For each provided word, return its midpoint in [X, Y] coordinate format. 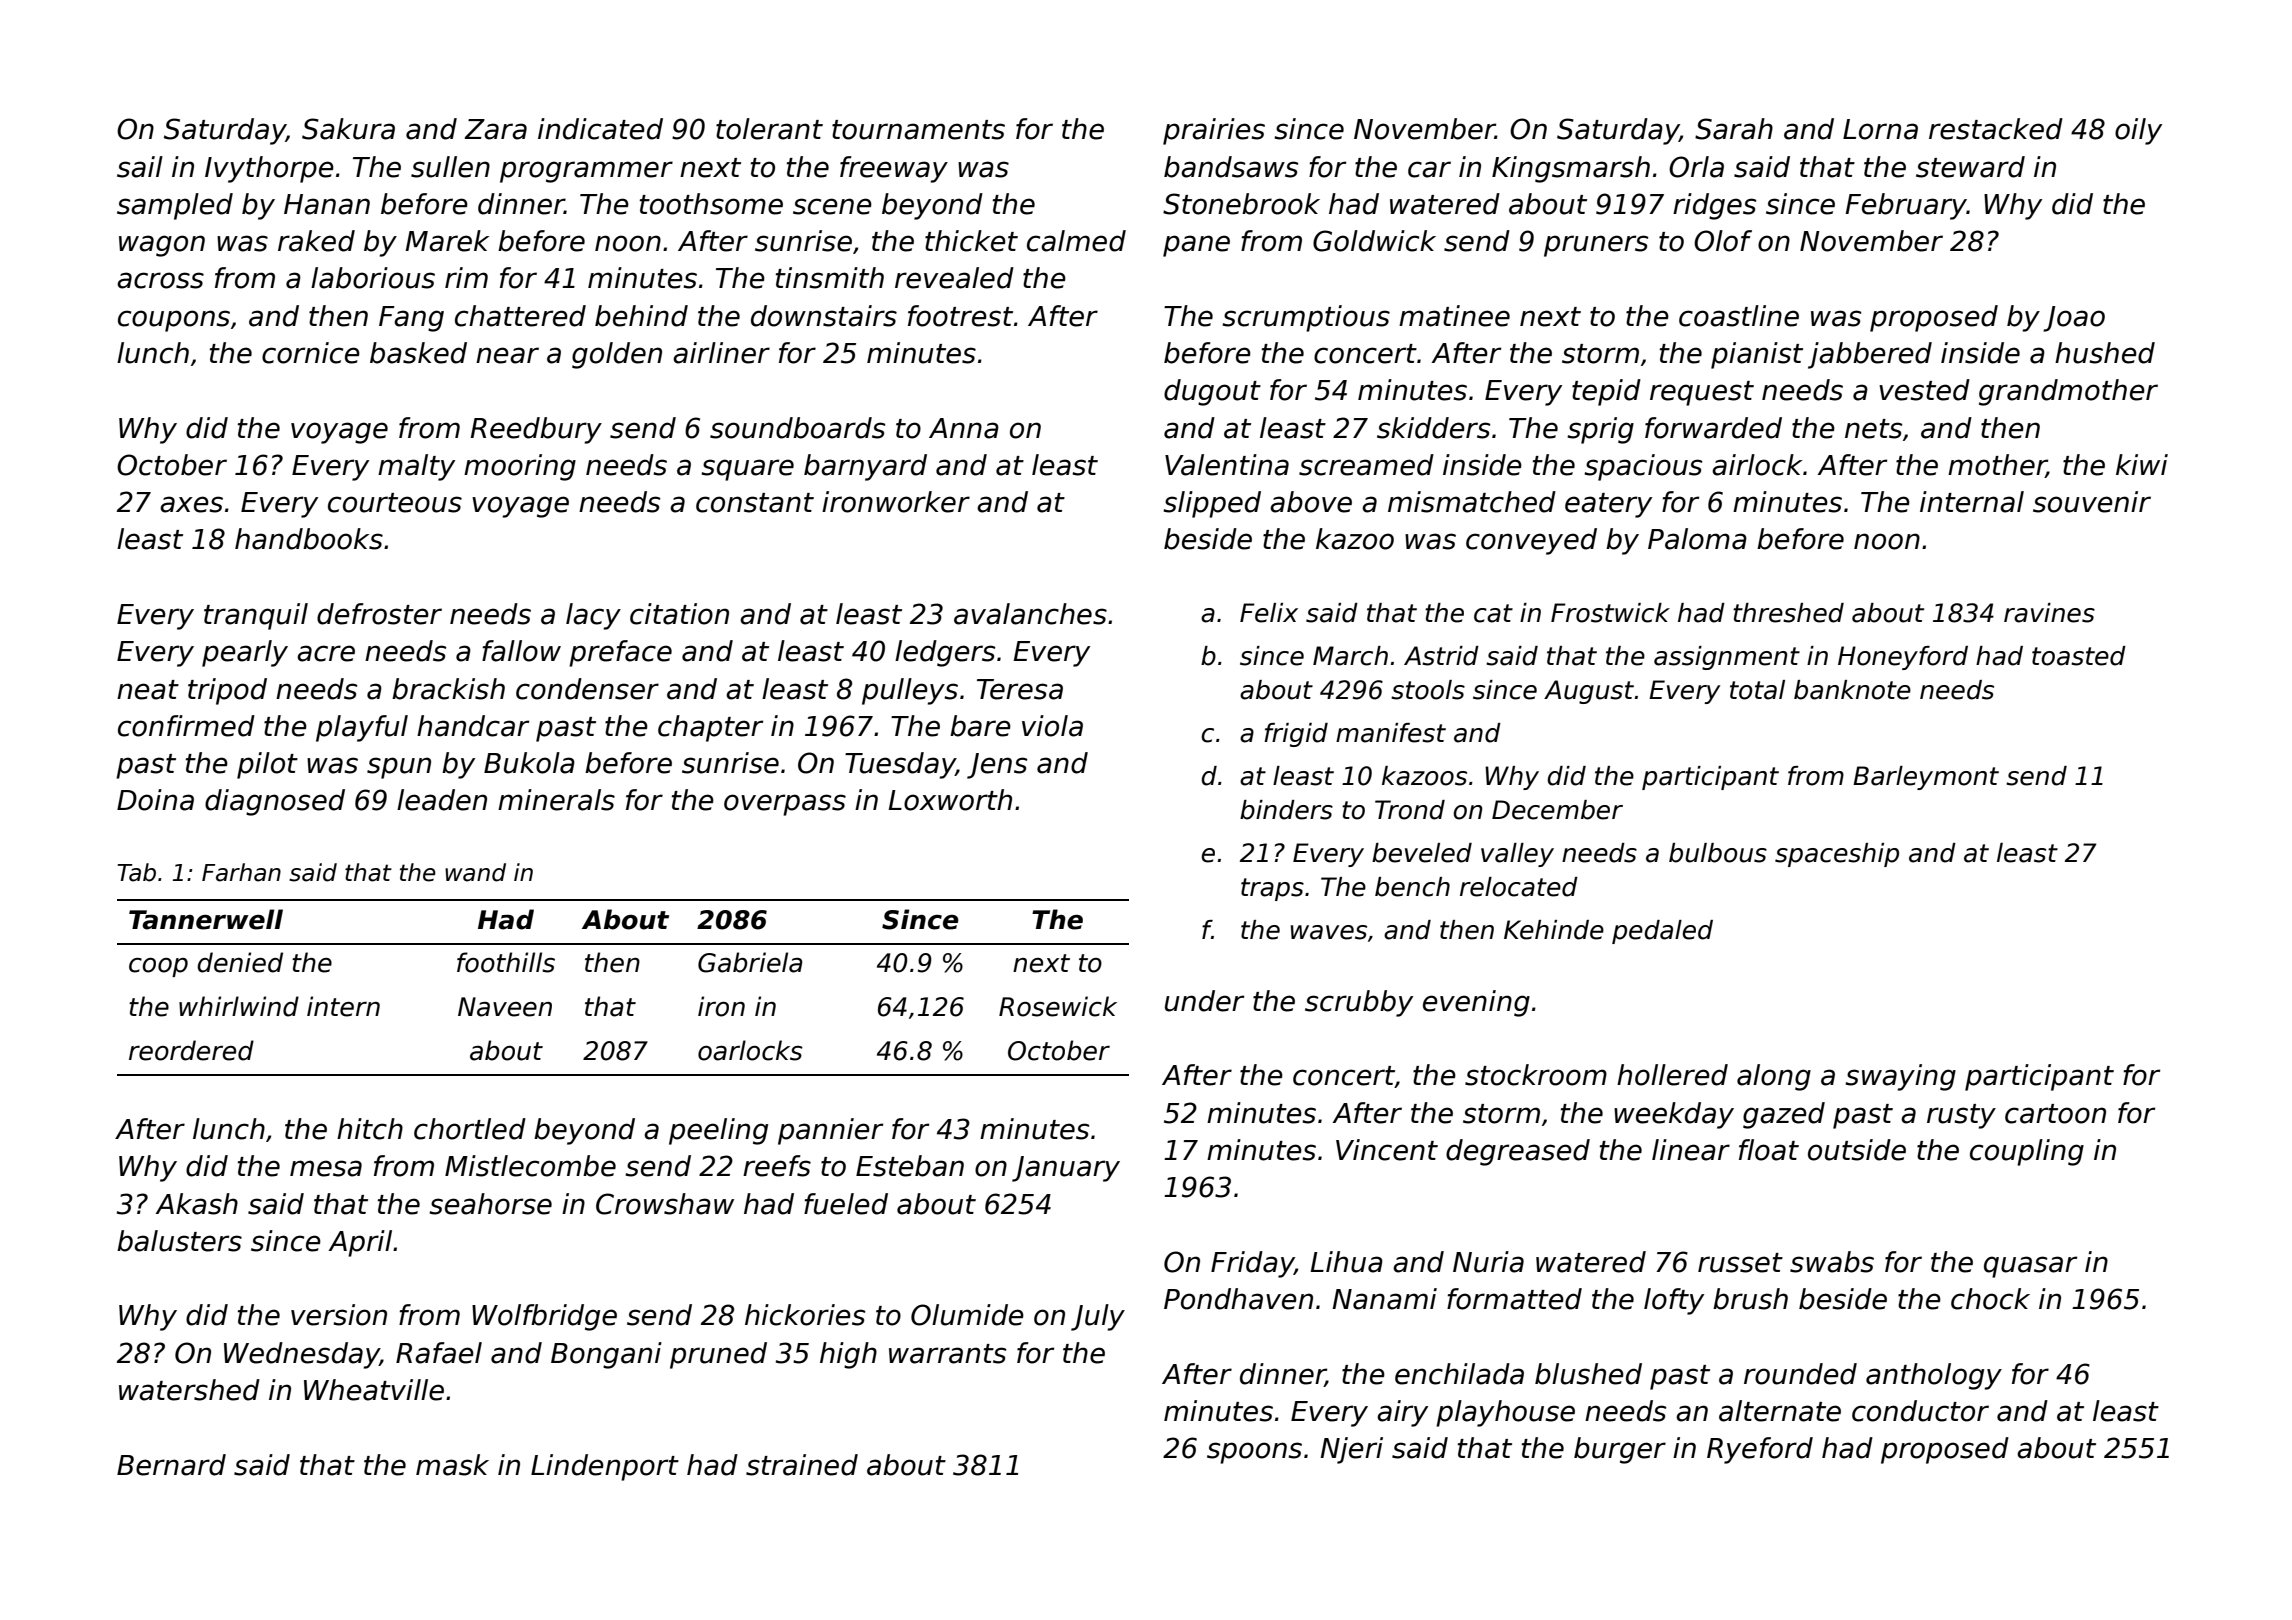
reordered [191, 1050]
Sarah [1734, 129]
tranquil [256, 616]
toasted [2079, 656]
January [1066, 1169]
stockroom [1536, 1075]
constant [755, 503]
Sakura [348, 129]
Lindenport [605, 1467]
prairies [1214, 131]
